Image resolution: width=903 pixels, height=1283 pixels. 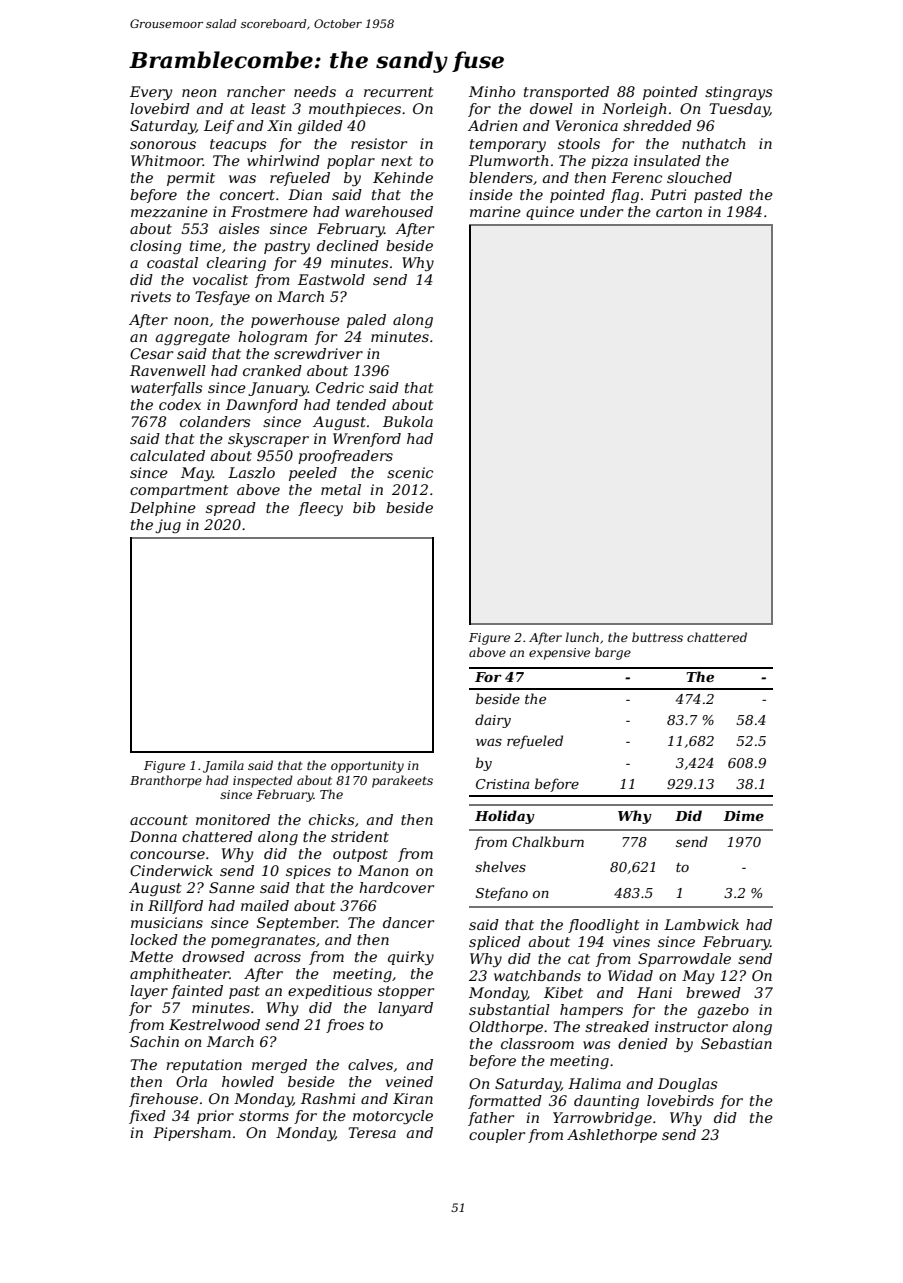 What do you see at coordinates (743, 816) in the screenshot?
I see `Dime` at bounding box center [743, 816].
